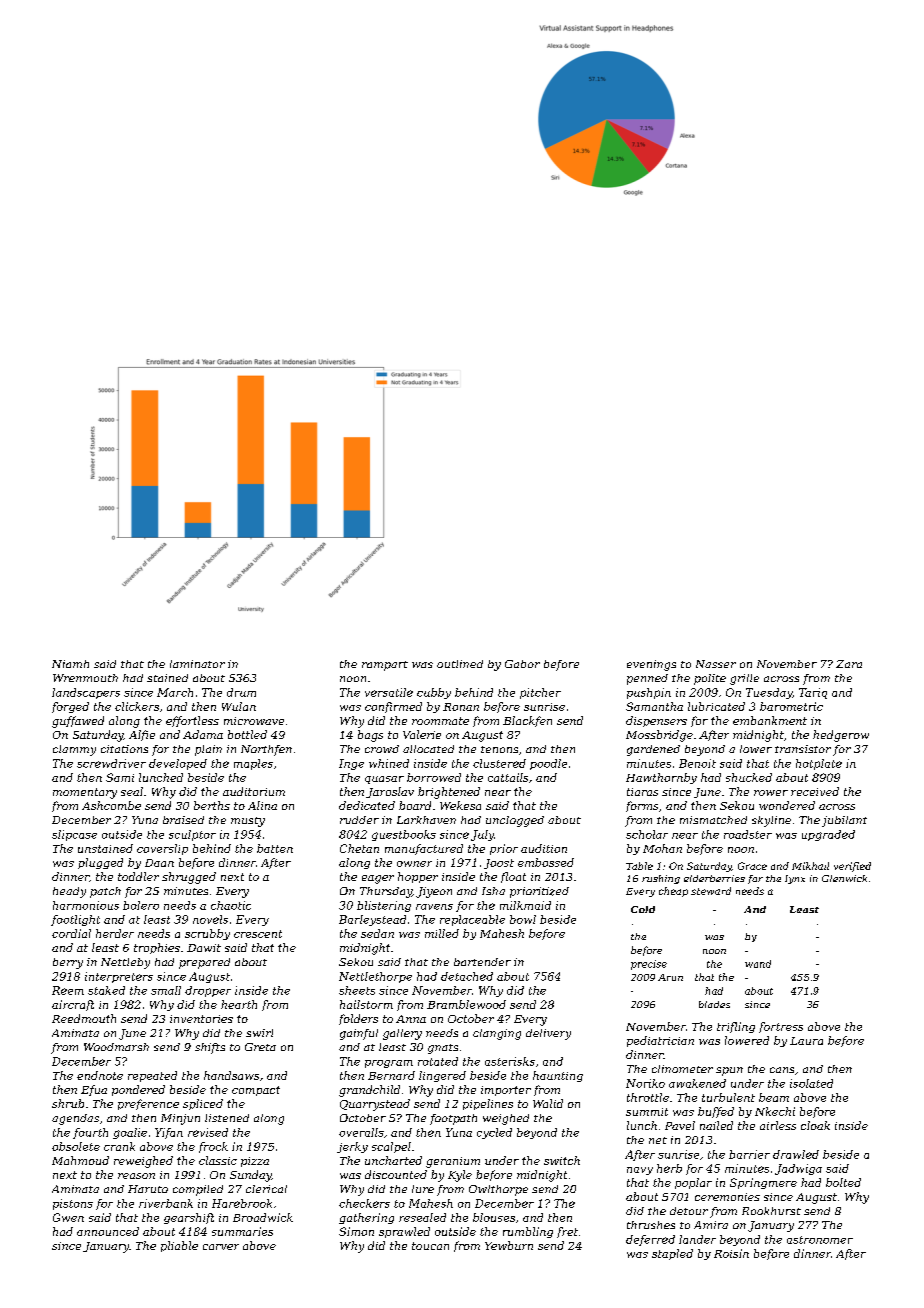 The height and width of the screenshot is (1308, 924). What do you see at coordinates (108, 1231) in the screenshot?
I see `announced` at bounding box center [108, 1231].
